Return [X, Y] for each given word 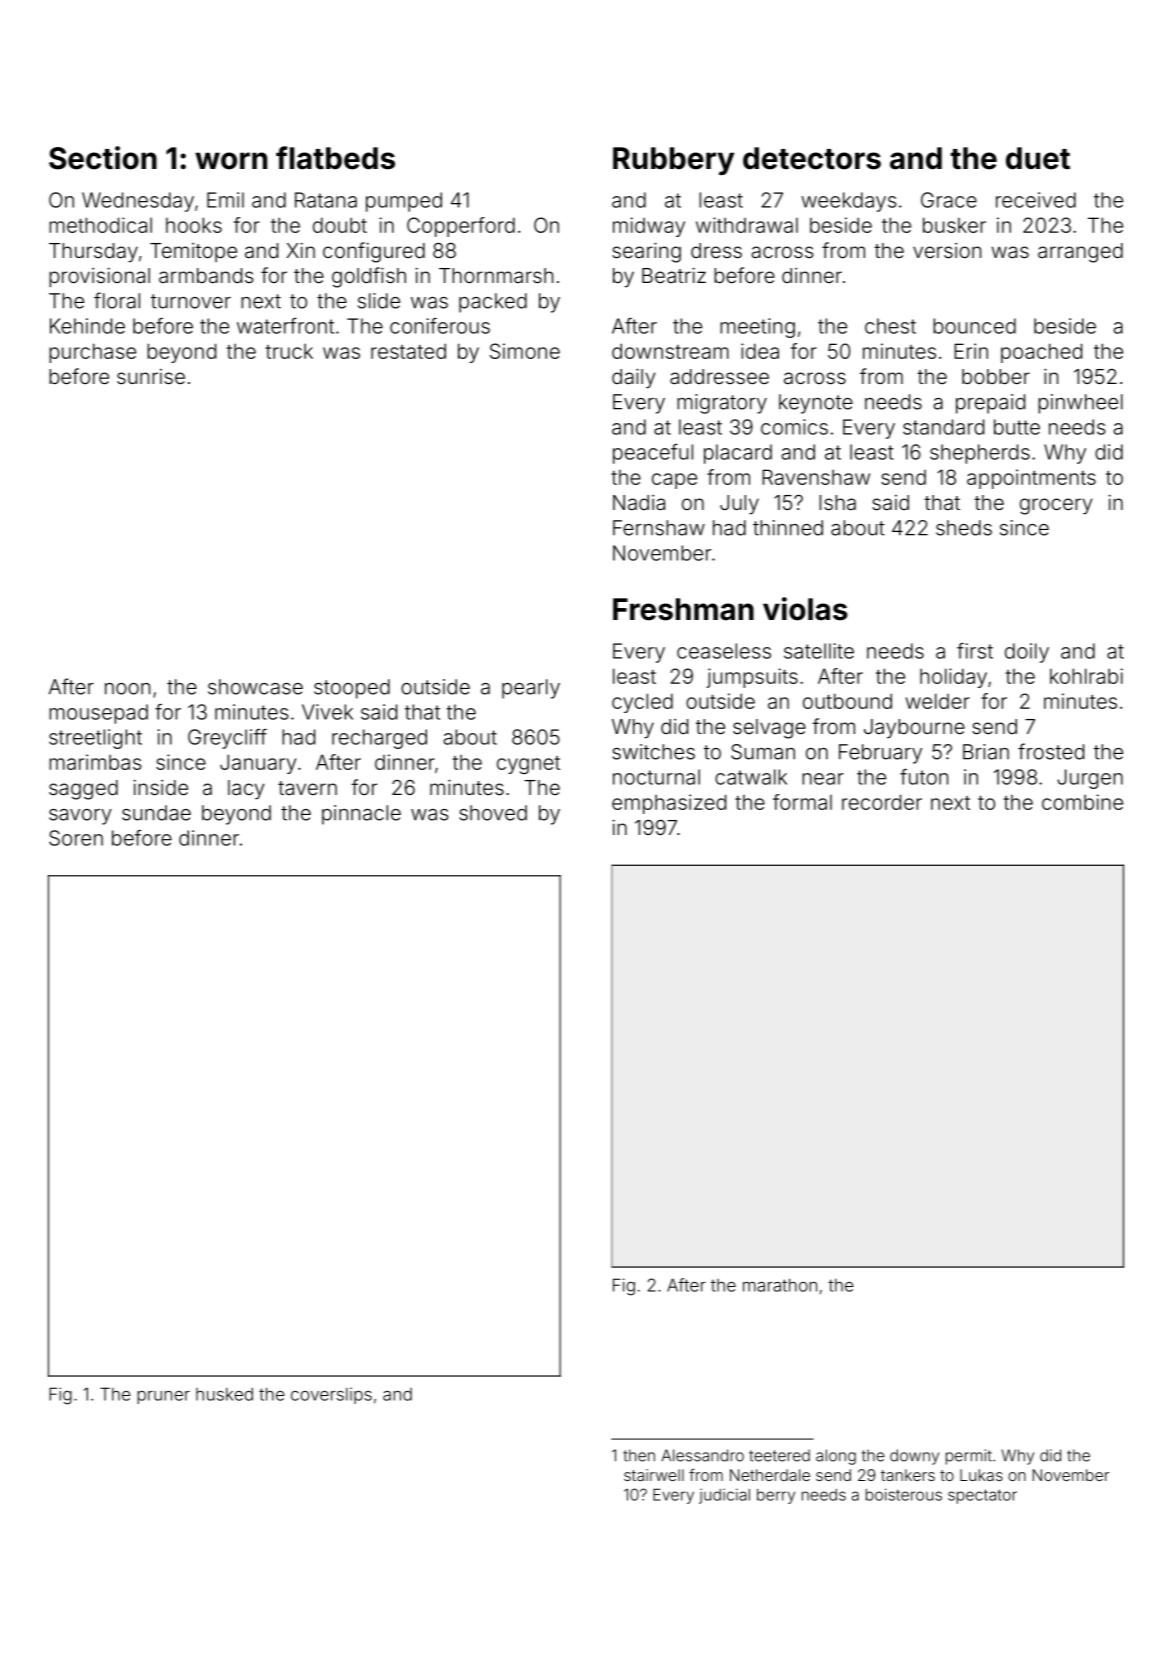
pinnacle [361, 815]
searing [646, 252]
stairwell [654, 1475]
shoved [493, 813]
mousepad [98, 714]
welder [938, 701]
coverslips [331, 1395]
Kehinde [87, 326]
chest [890, 326]
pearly [531, 689]
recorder [882, 802]
